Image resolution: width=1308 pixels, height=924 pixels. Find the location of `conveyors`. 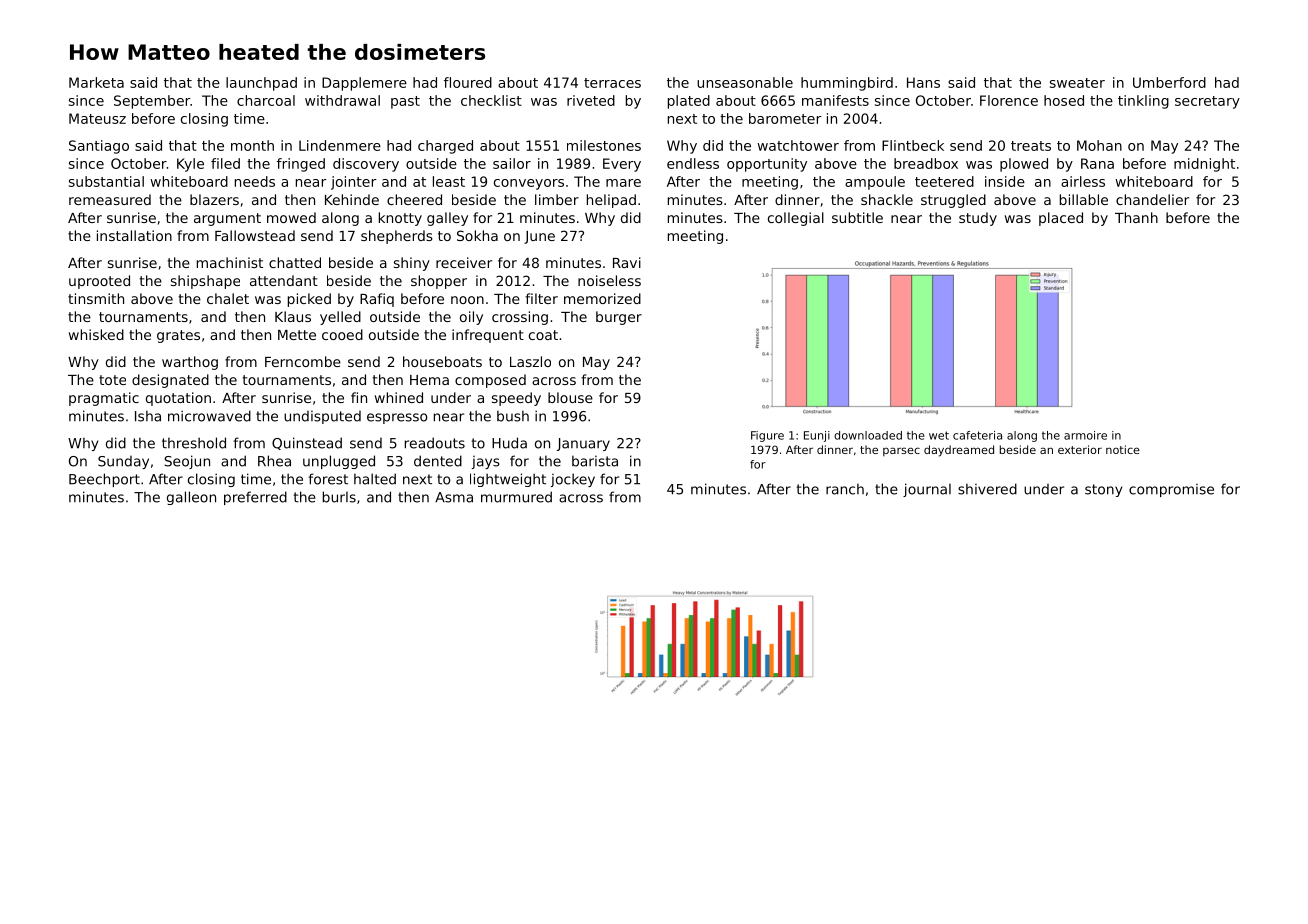

conveyors is located at coordinates (529, 184).
